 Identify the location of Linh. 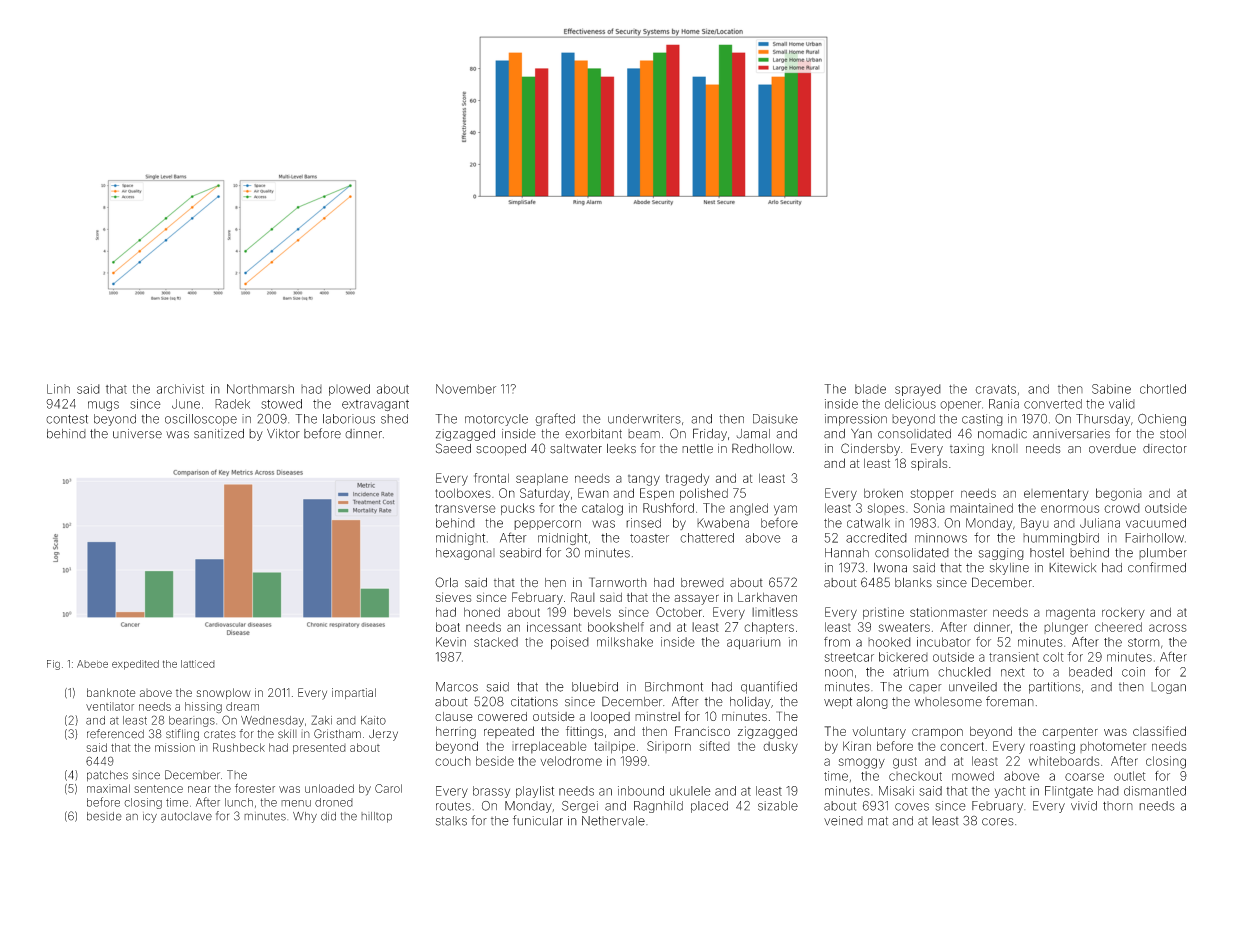
(58, 389).
